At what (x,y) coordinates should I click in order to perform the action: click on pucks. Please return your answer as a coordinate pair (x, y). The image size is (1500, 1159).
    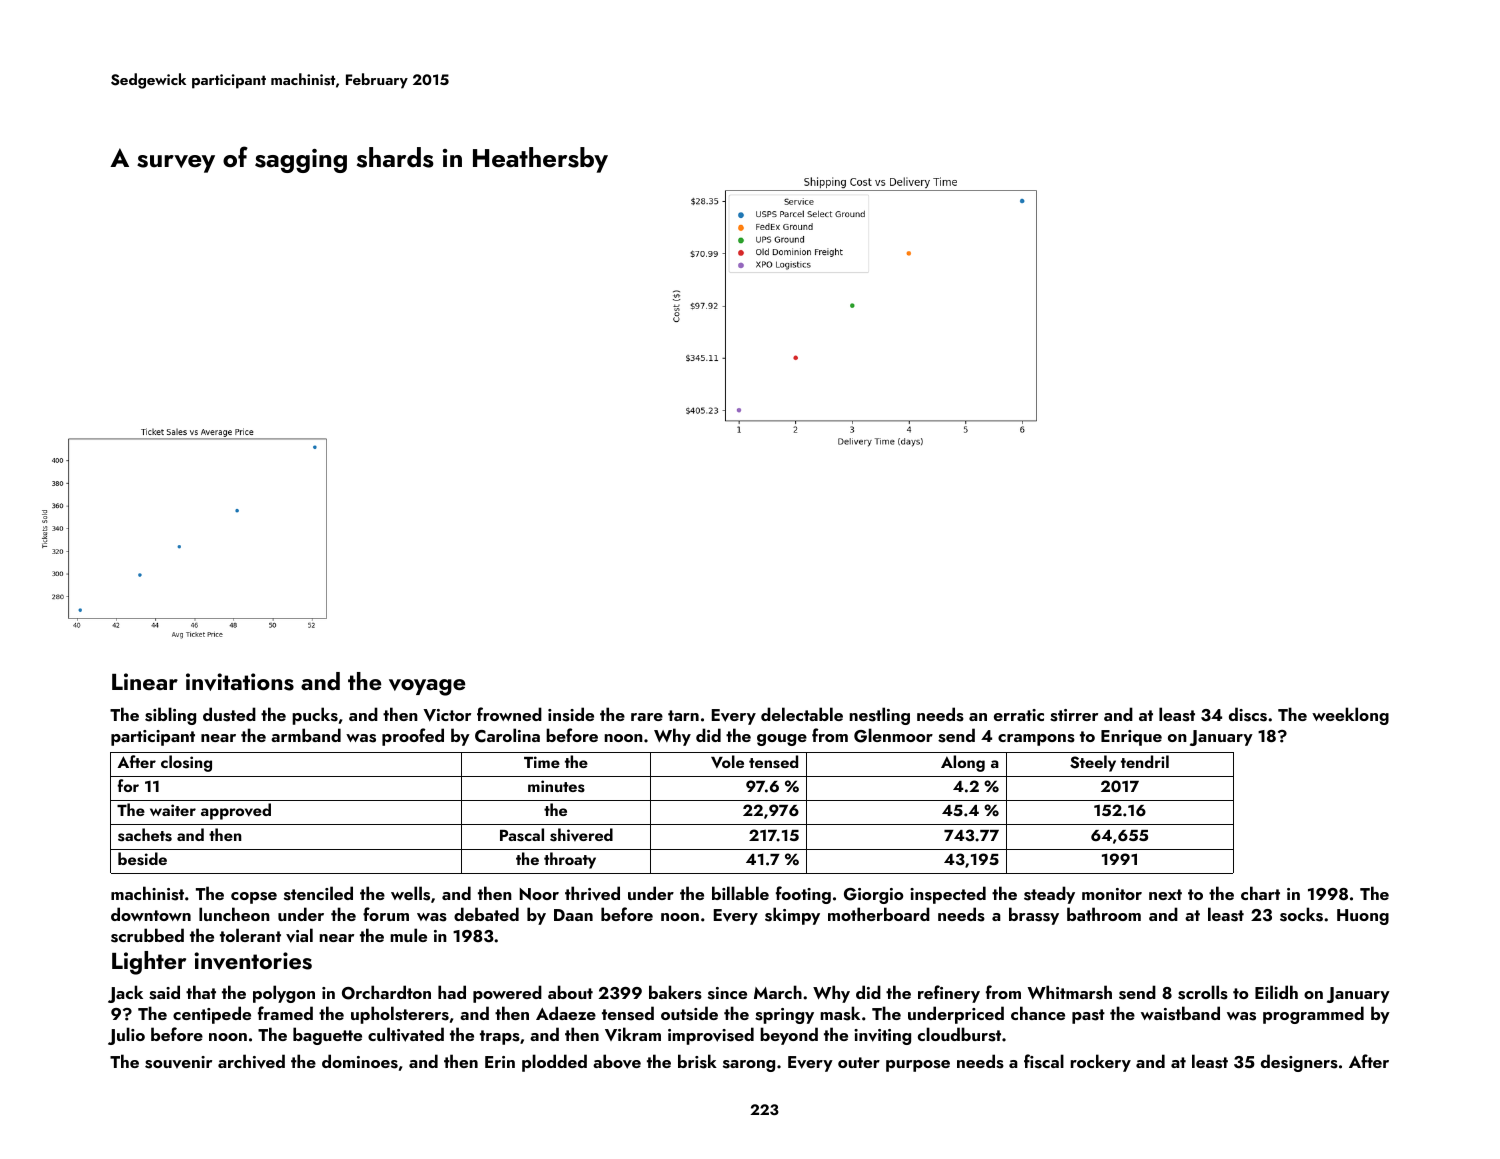
    Looking at the image, I should click on (315, 716).
